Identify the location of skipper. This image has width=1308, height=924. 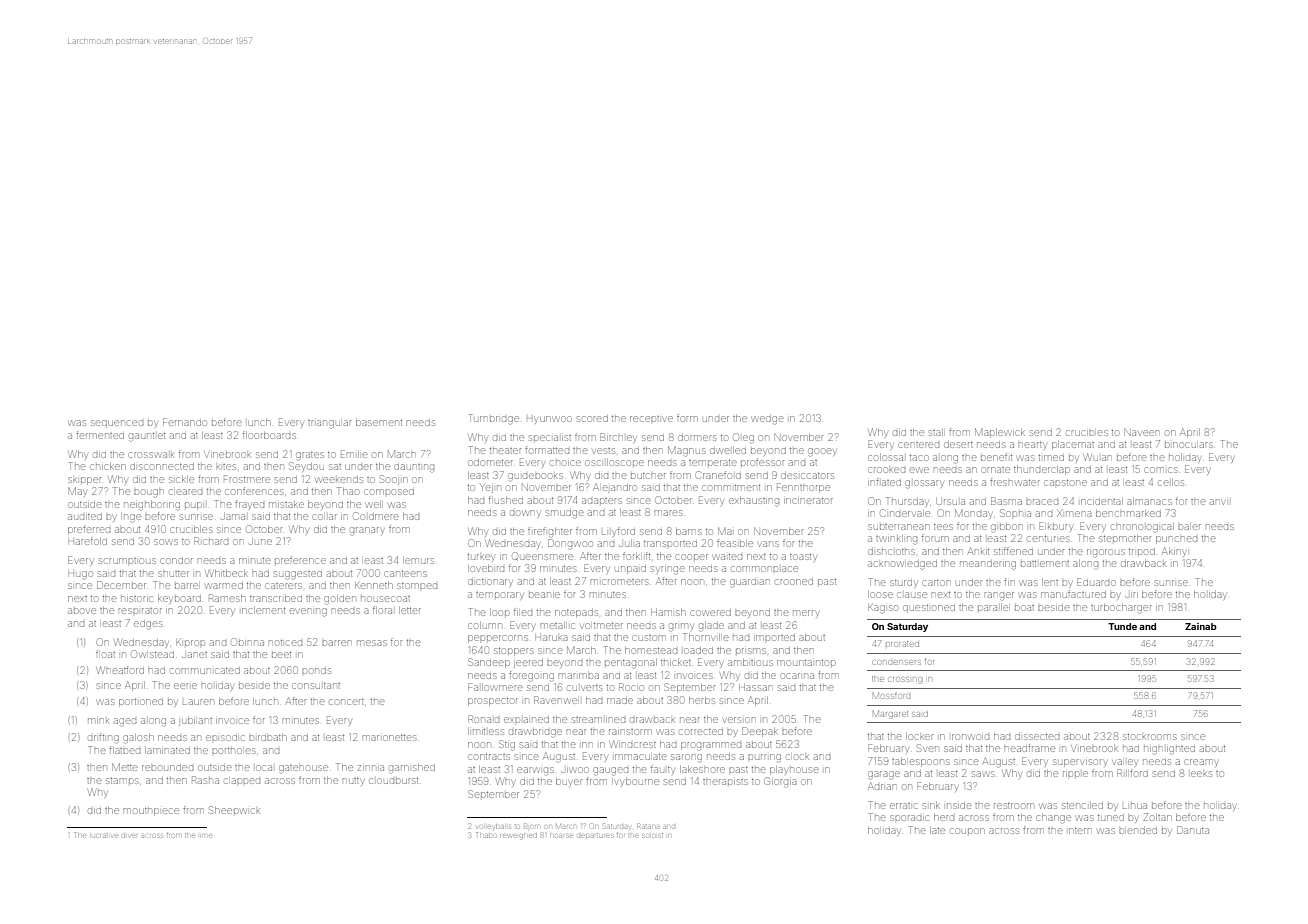
(84, 481).
